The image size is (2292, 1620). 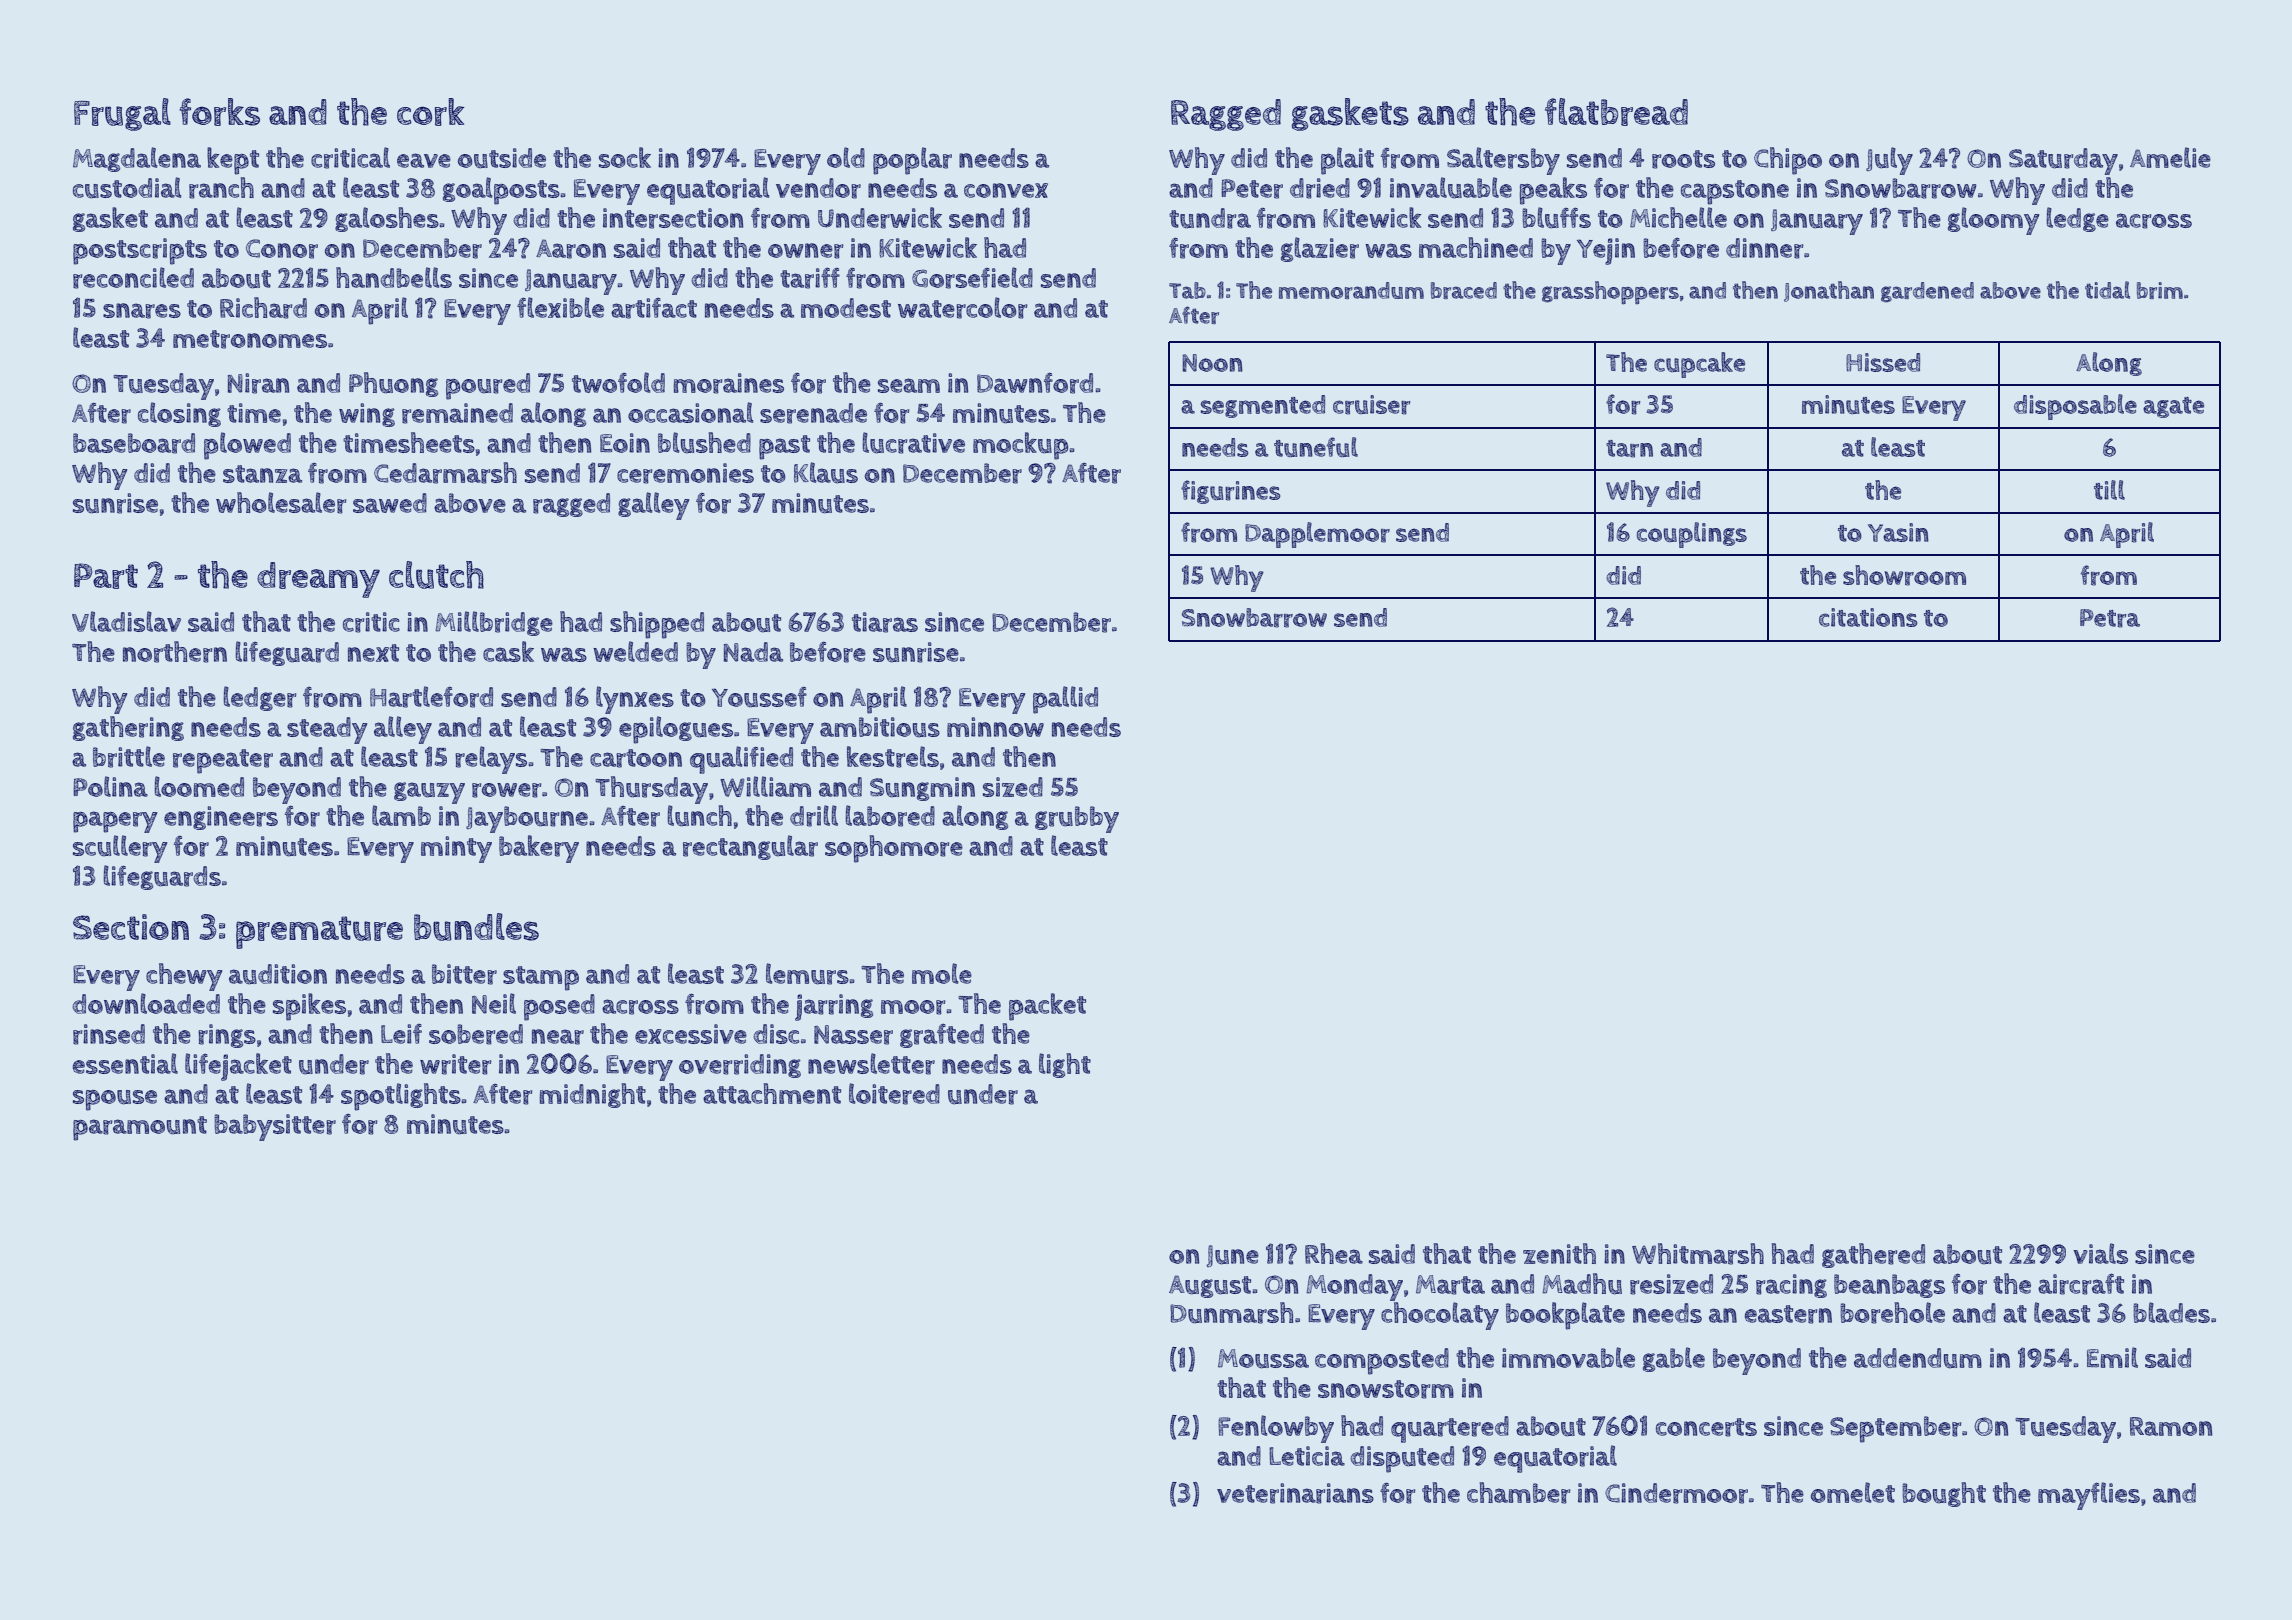 What do you see at coordinates (912, 161) in the screenshot?
I see `poplar` at bounding box center [912, 161].
